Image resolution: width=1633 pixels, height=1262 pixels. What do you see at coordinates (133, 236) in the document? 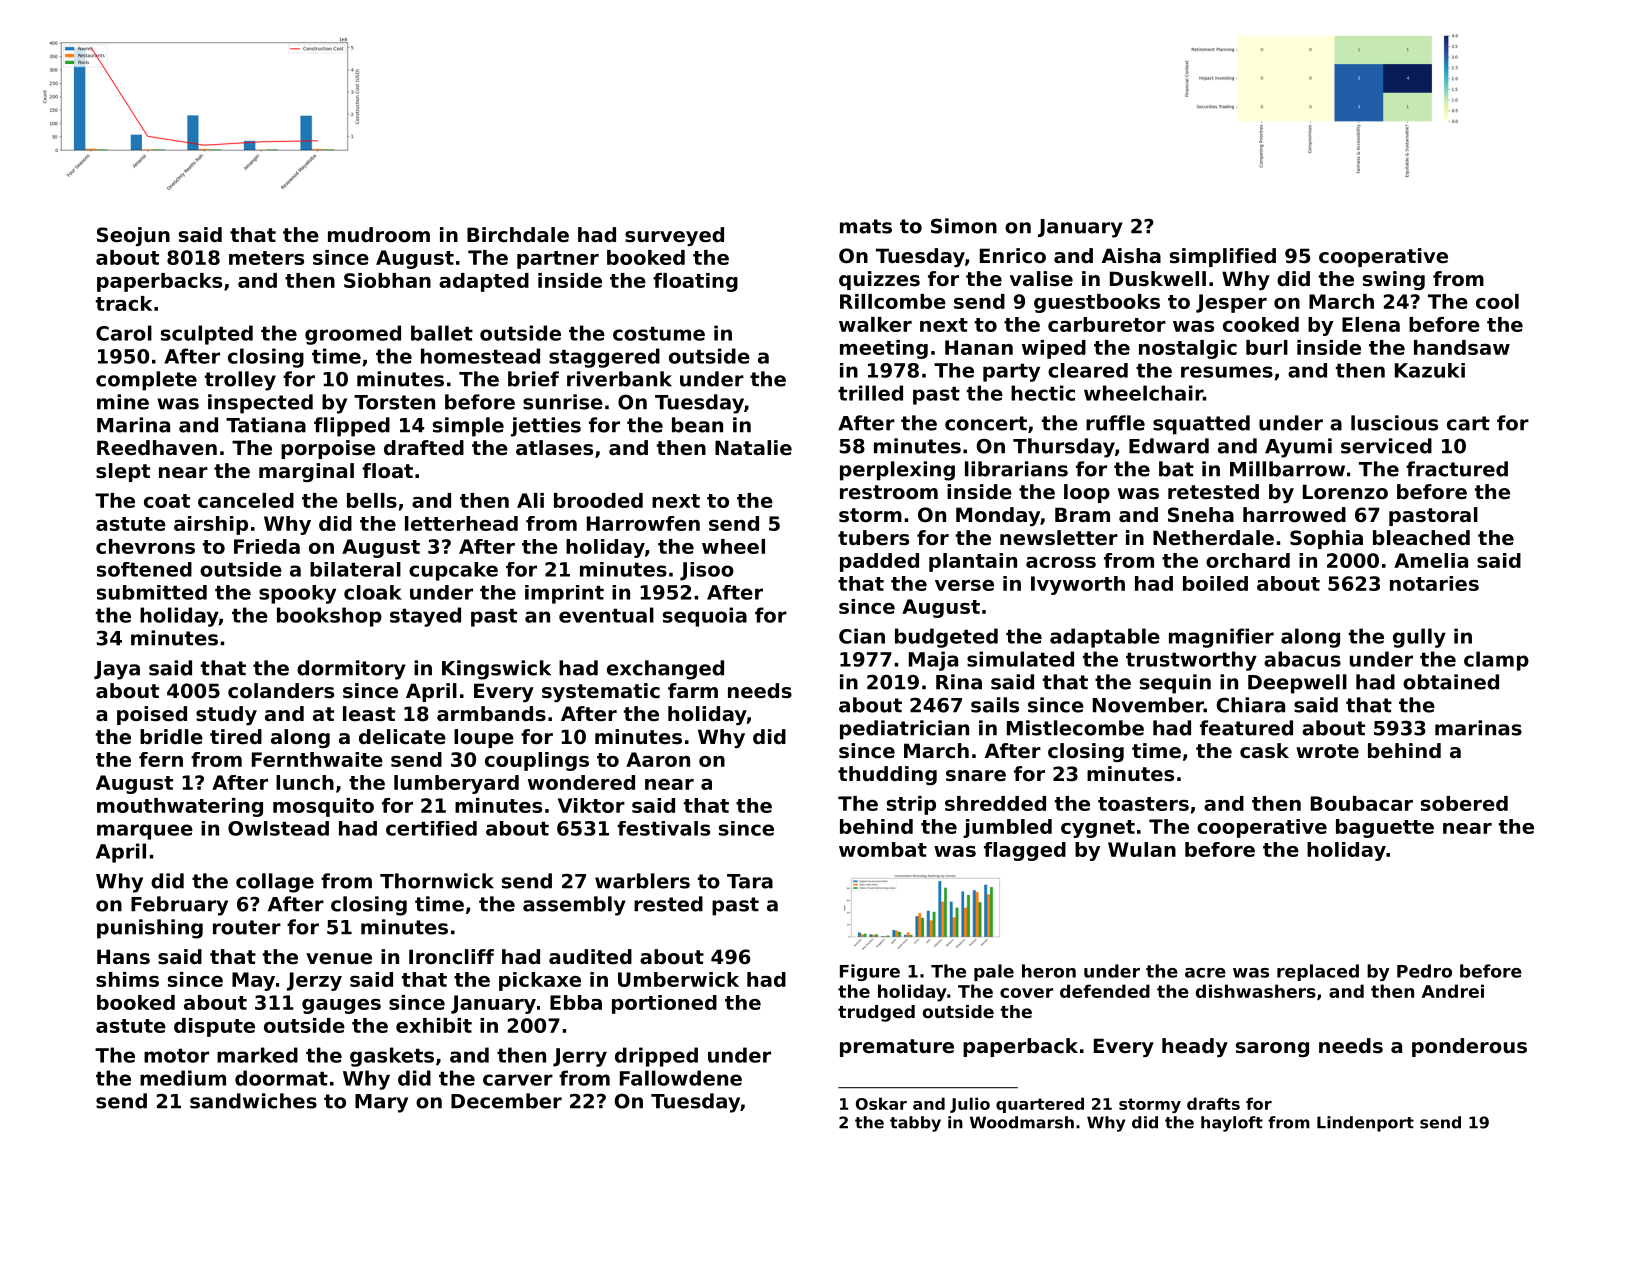
I see `Seojun` at bounding box center [133, 236].
